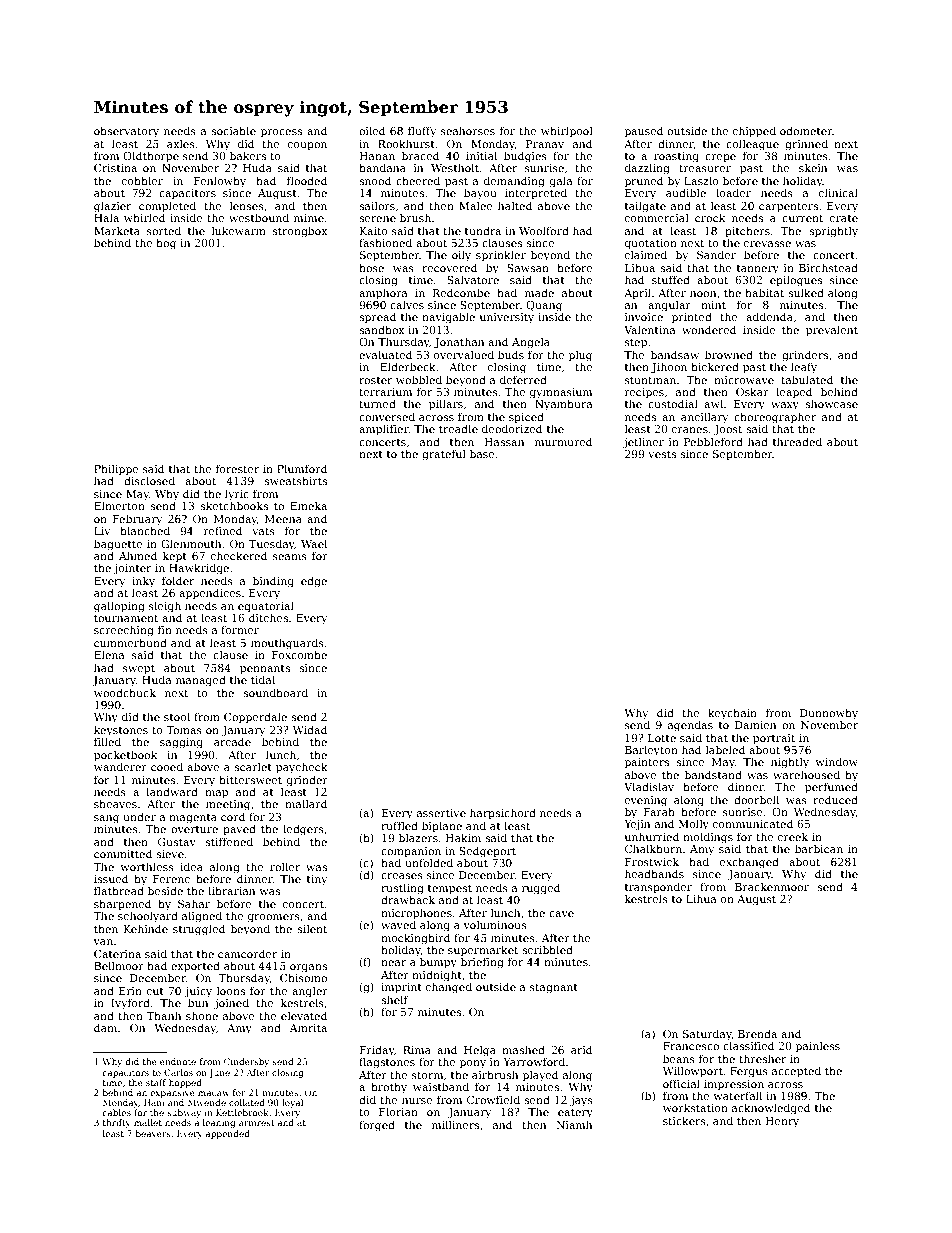  Describe the element at coordinates (299, 654) in the document. I see `Foxcombe` at that location.
